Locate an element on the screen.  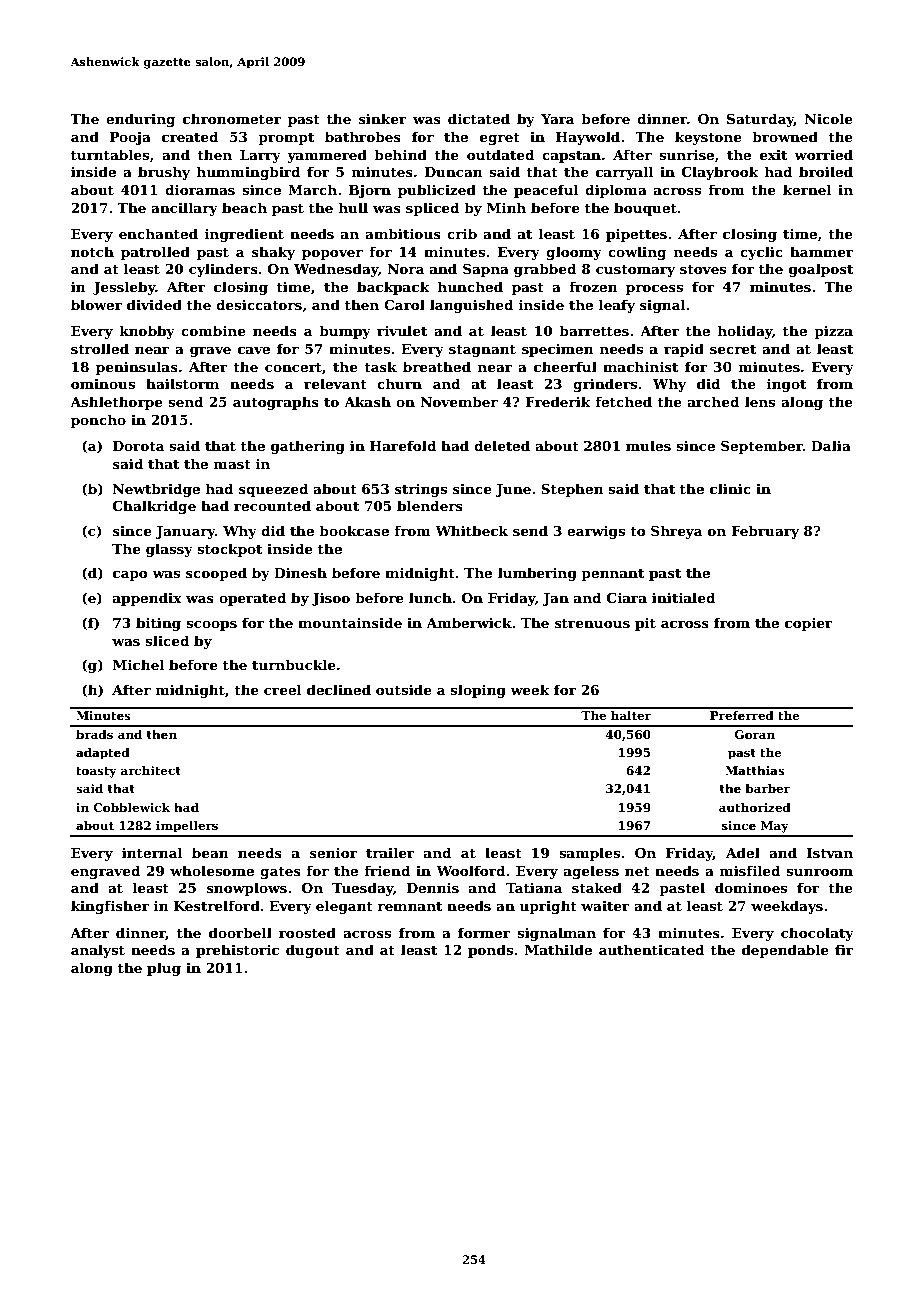
lens is located at coordinates (760, 401).
